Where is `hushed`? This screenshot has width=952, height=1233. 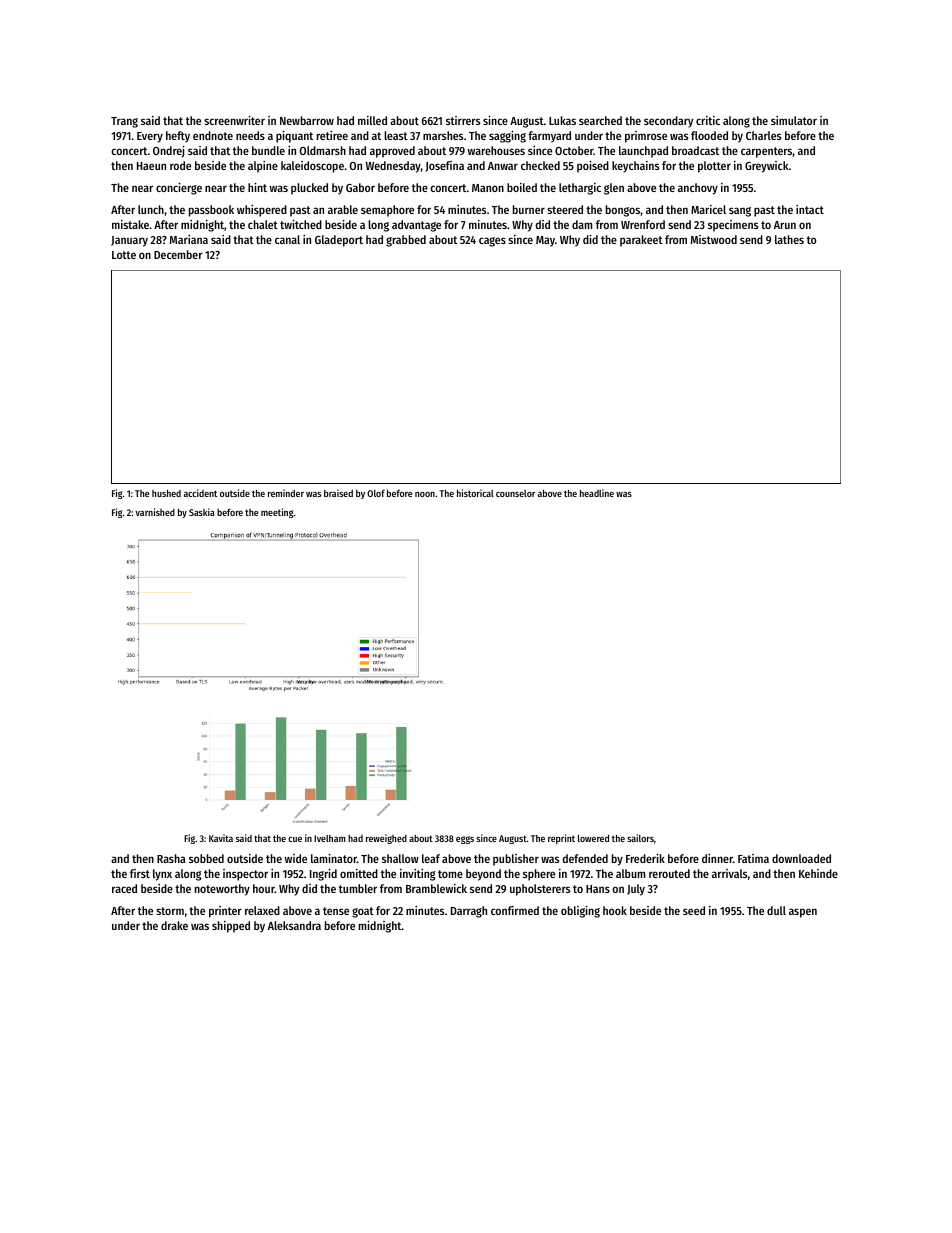 hushed is located at coordinates (166, 493).
